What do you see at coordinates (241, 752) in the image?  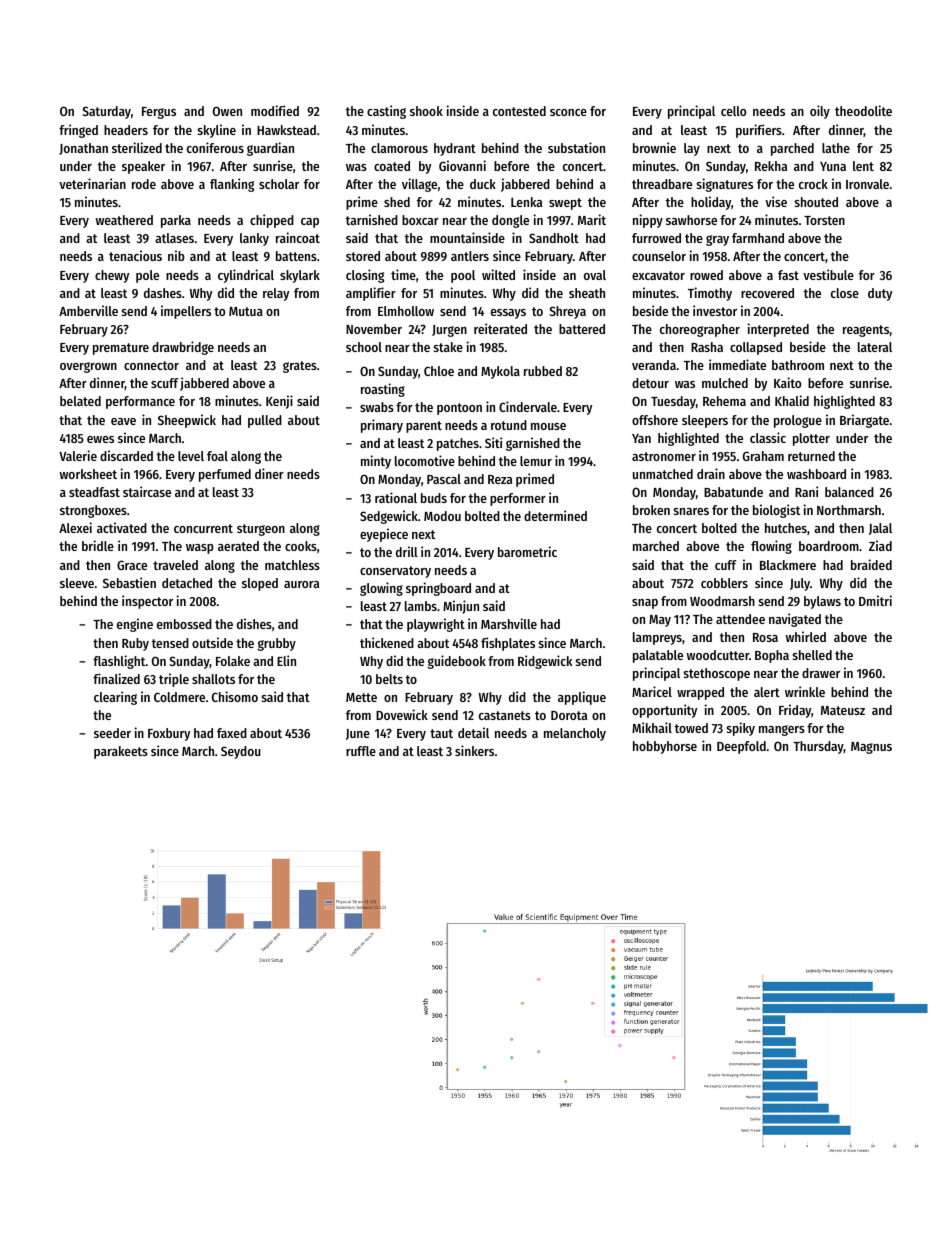 I see `Seydou` at bounding box center [241, 752].
